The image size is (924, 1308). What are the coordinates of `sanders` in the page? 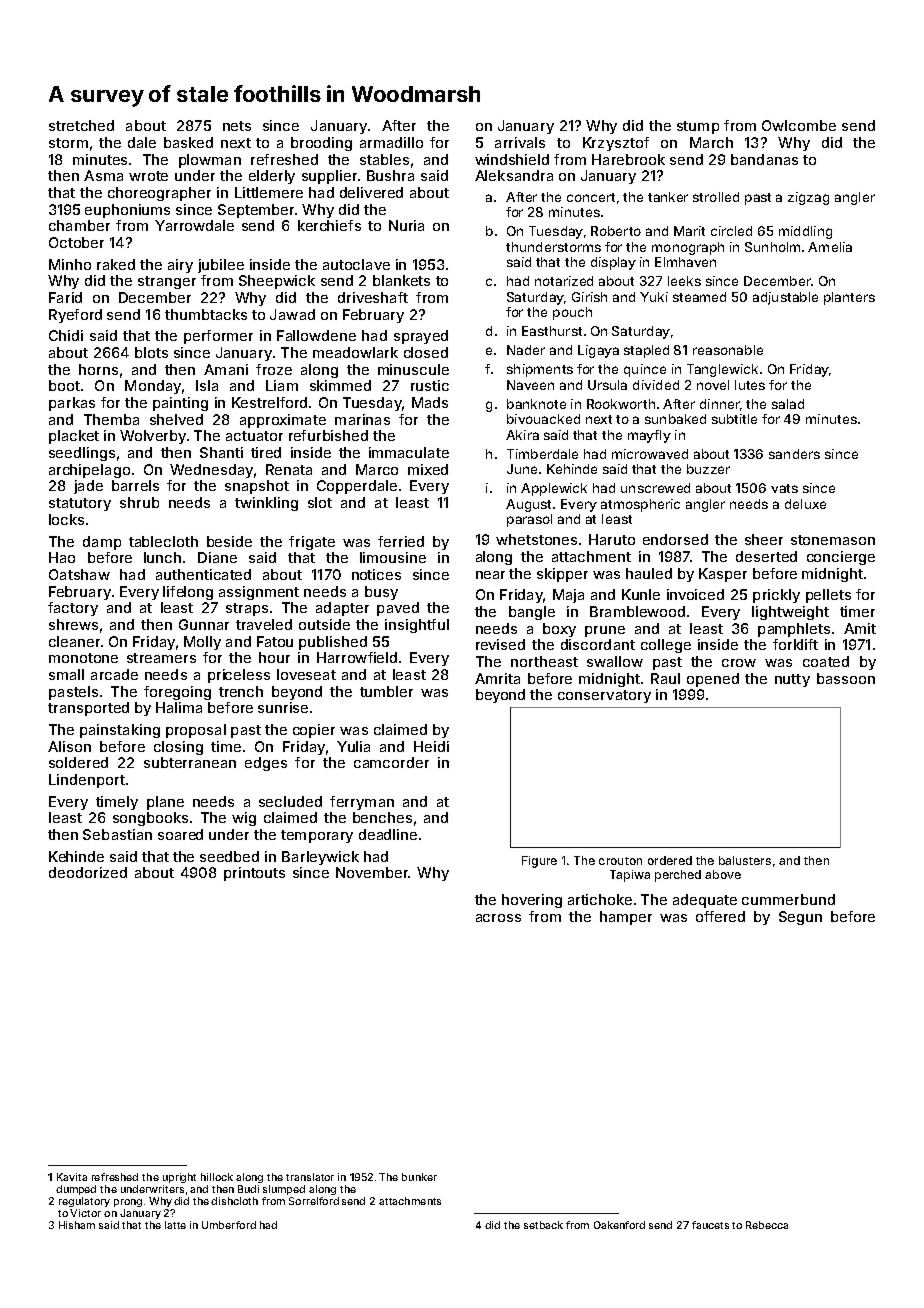 It's located at (794, 454).
